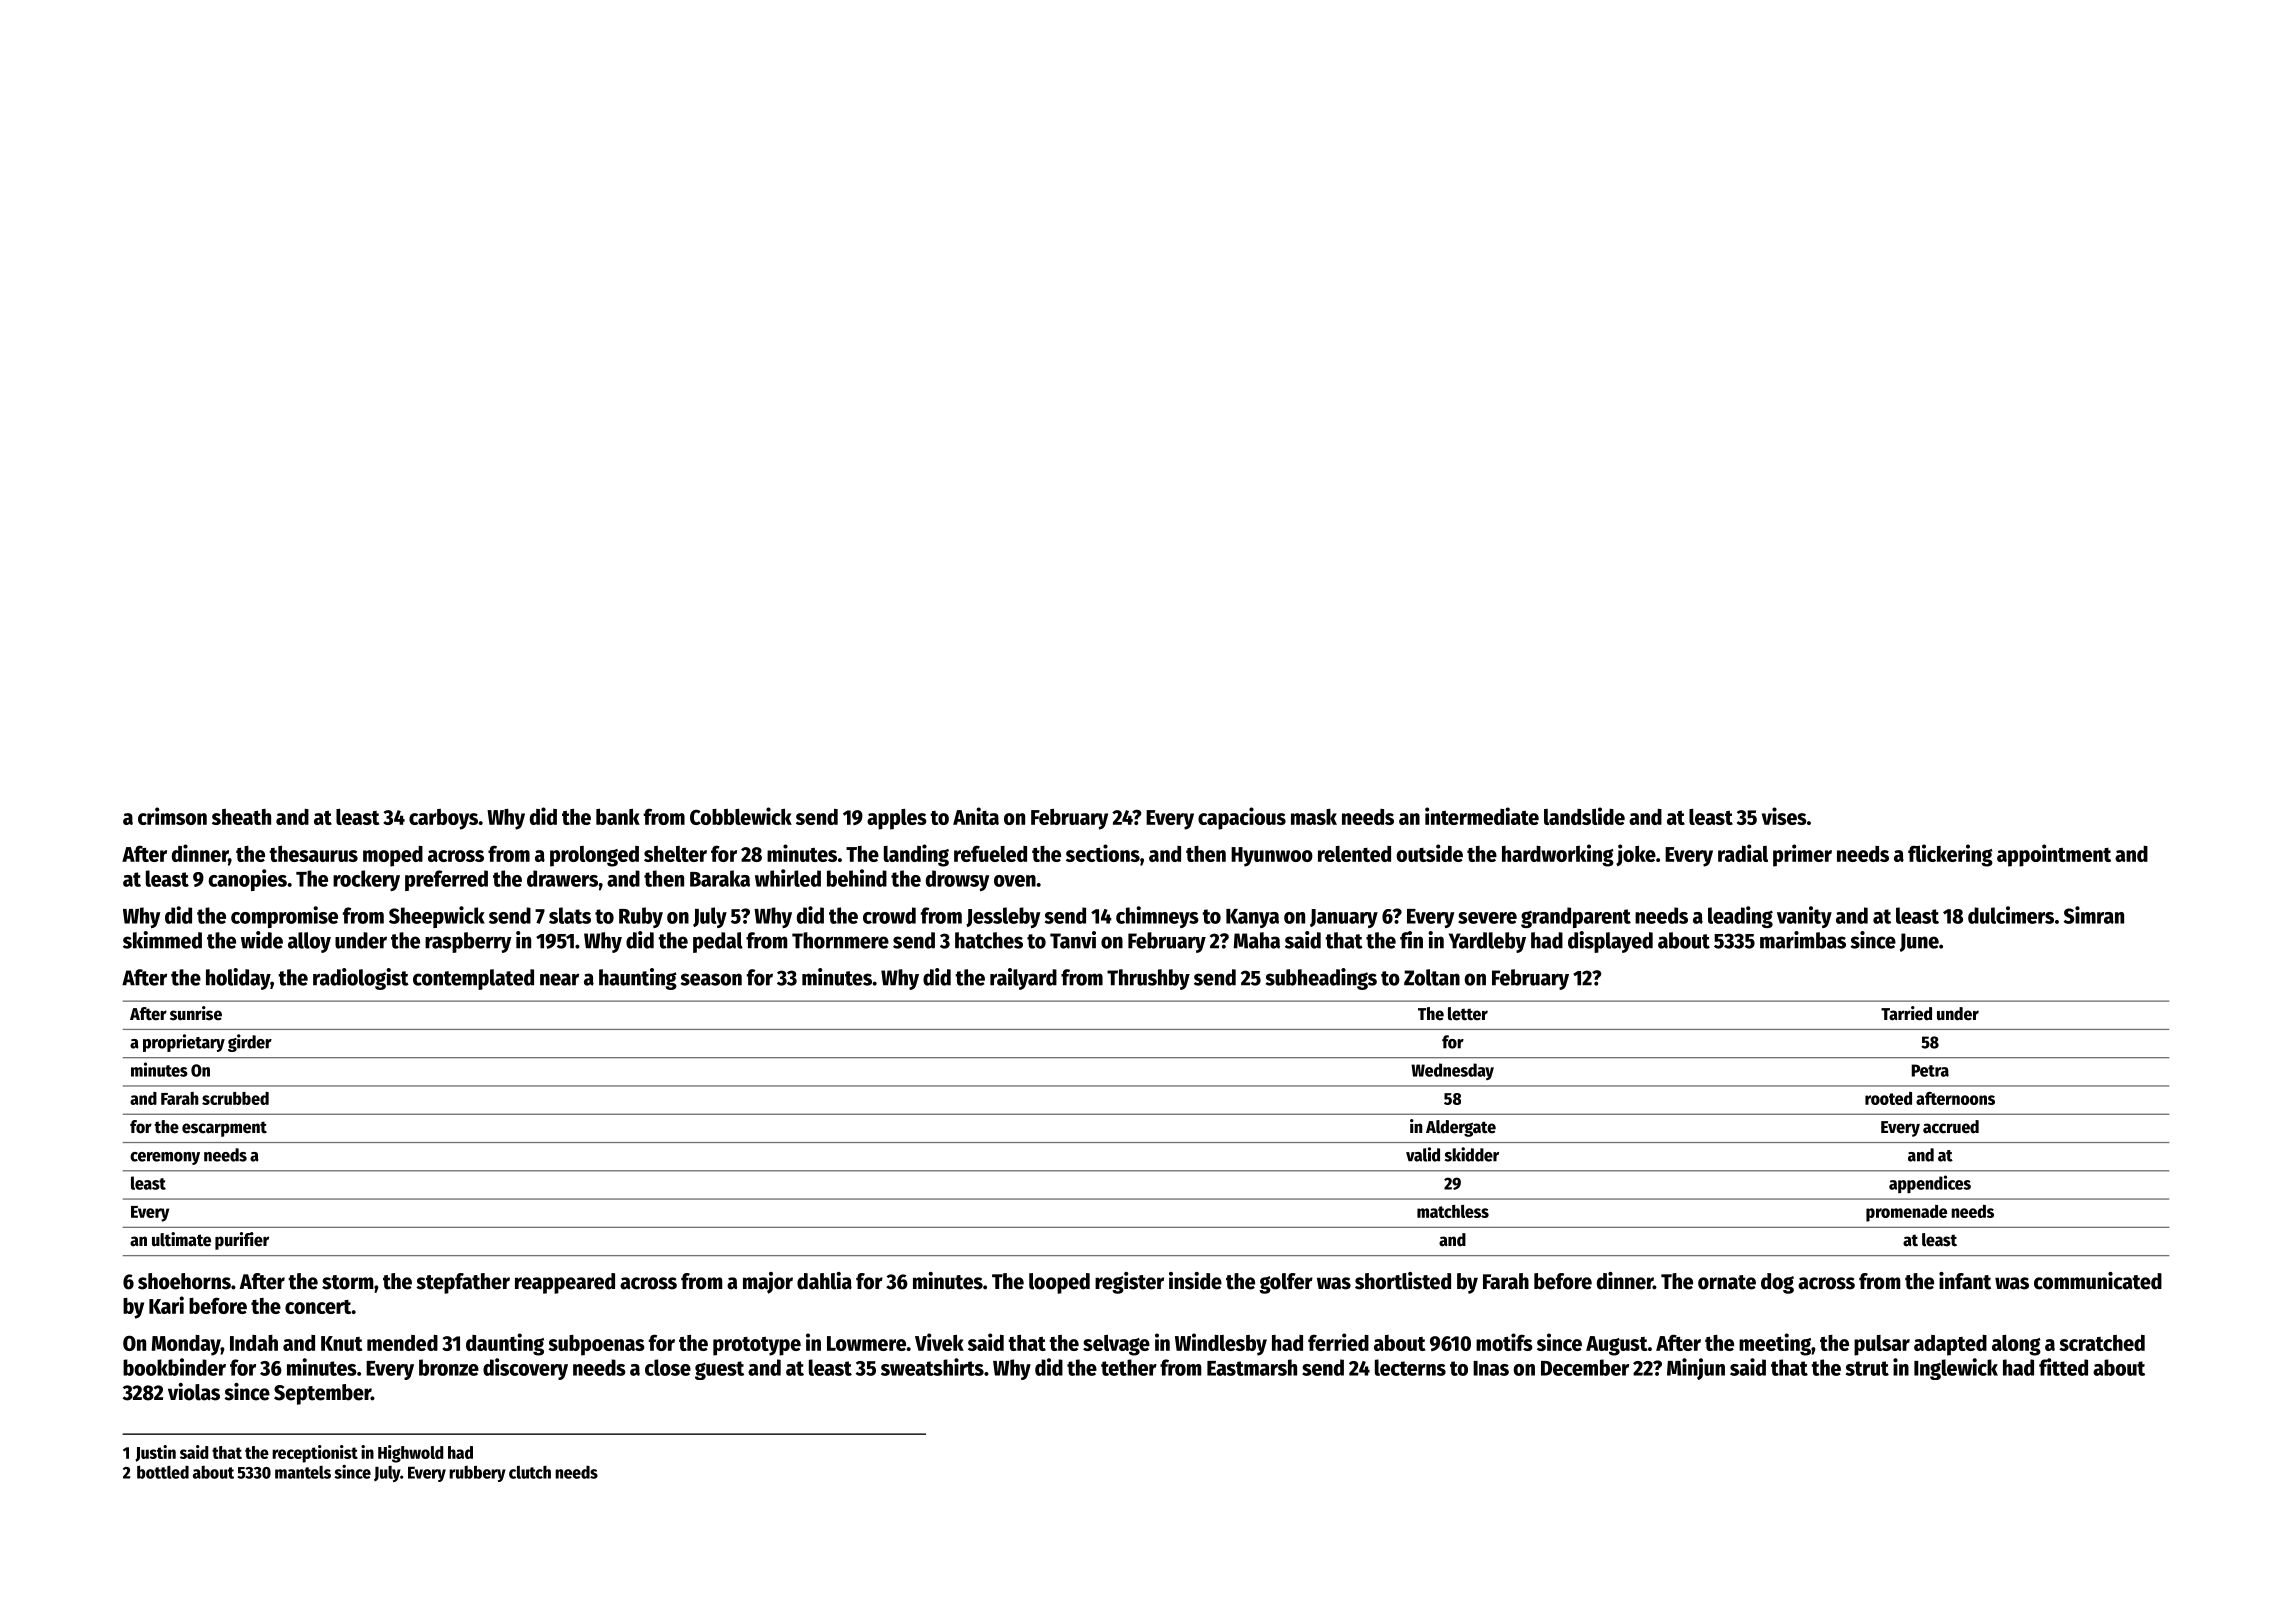 Image resolution: width=2292 pixels, height=1620 pixels. I want to click on Wednesday, so click(1452, 1071).
